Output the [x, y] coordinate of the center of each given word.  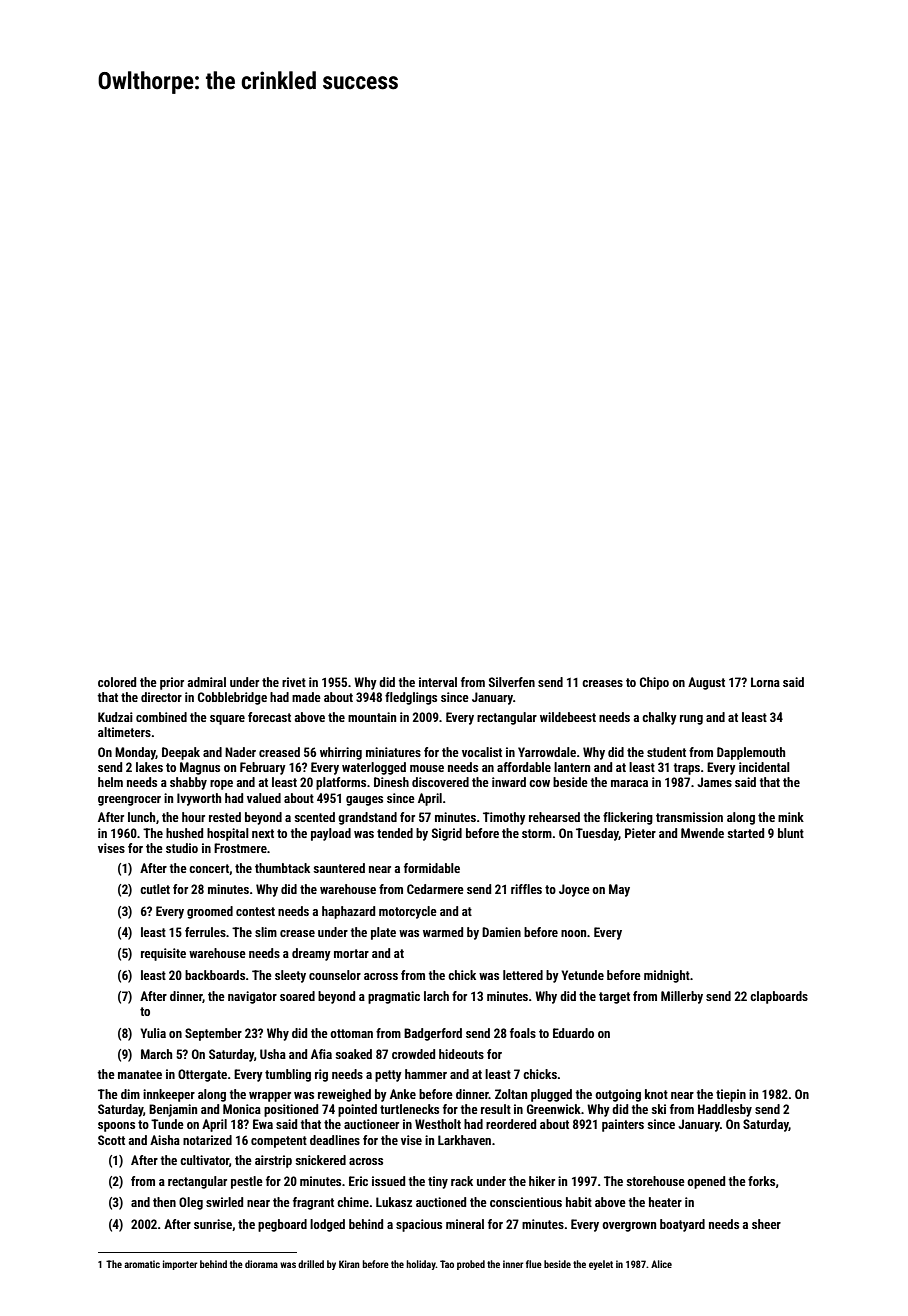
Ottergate [202, 1075]
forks [761, 1181]
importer [180, 1265]
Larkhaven [464, 1140]
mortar [351, 953]
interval [438, 682]
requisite [163, 954]
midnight [667, 976]
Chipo [654, 683]
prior [172, 683]
